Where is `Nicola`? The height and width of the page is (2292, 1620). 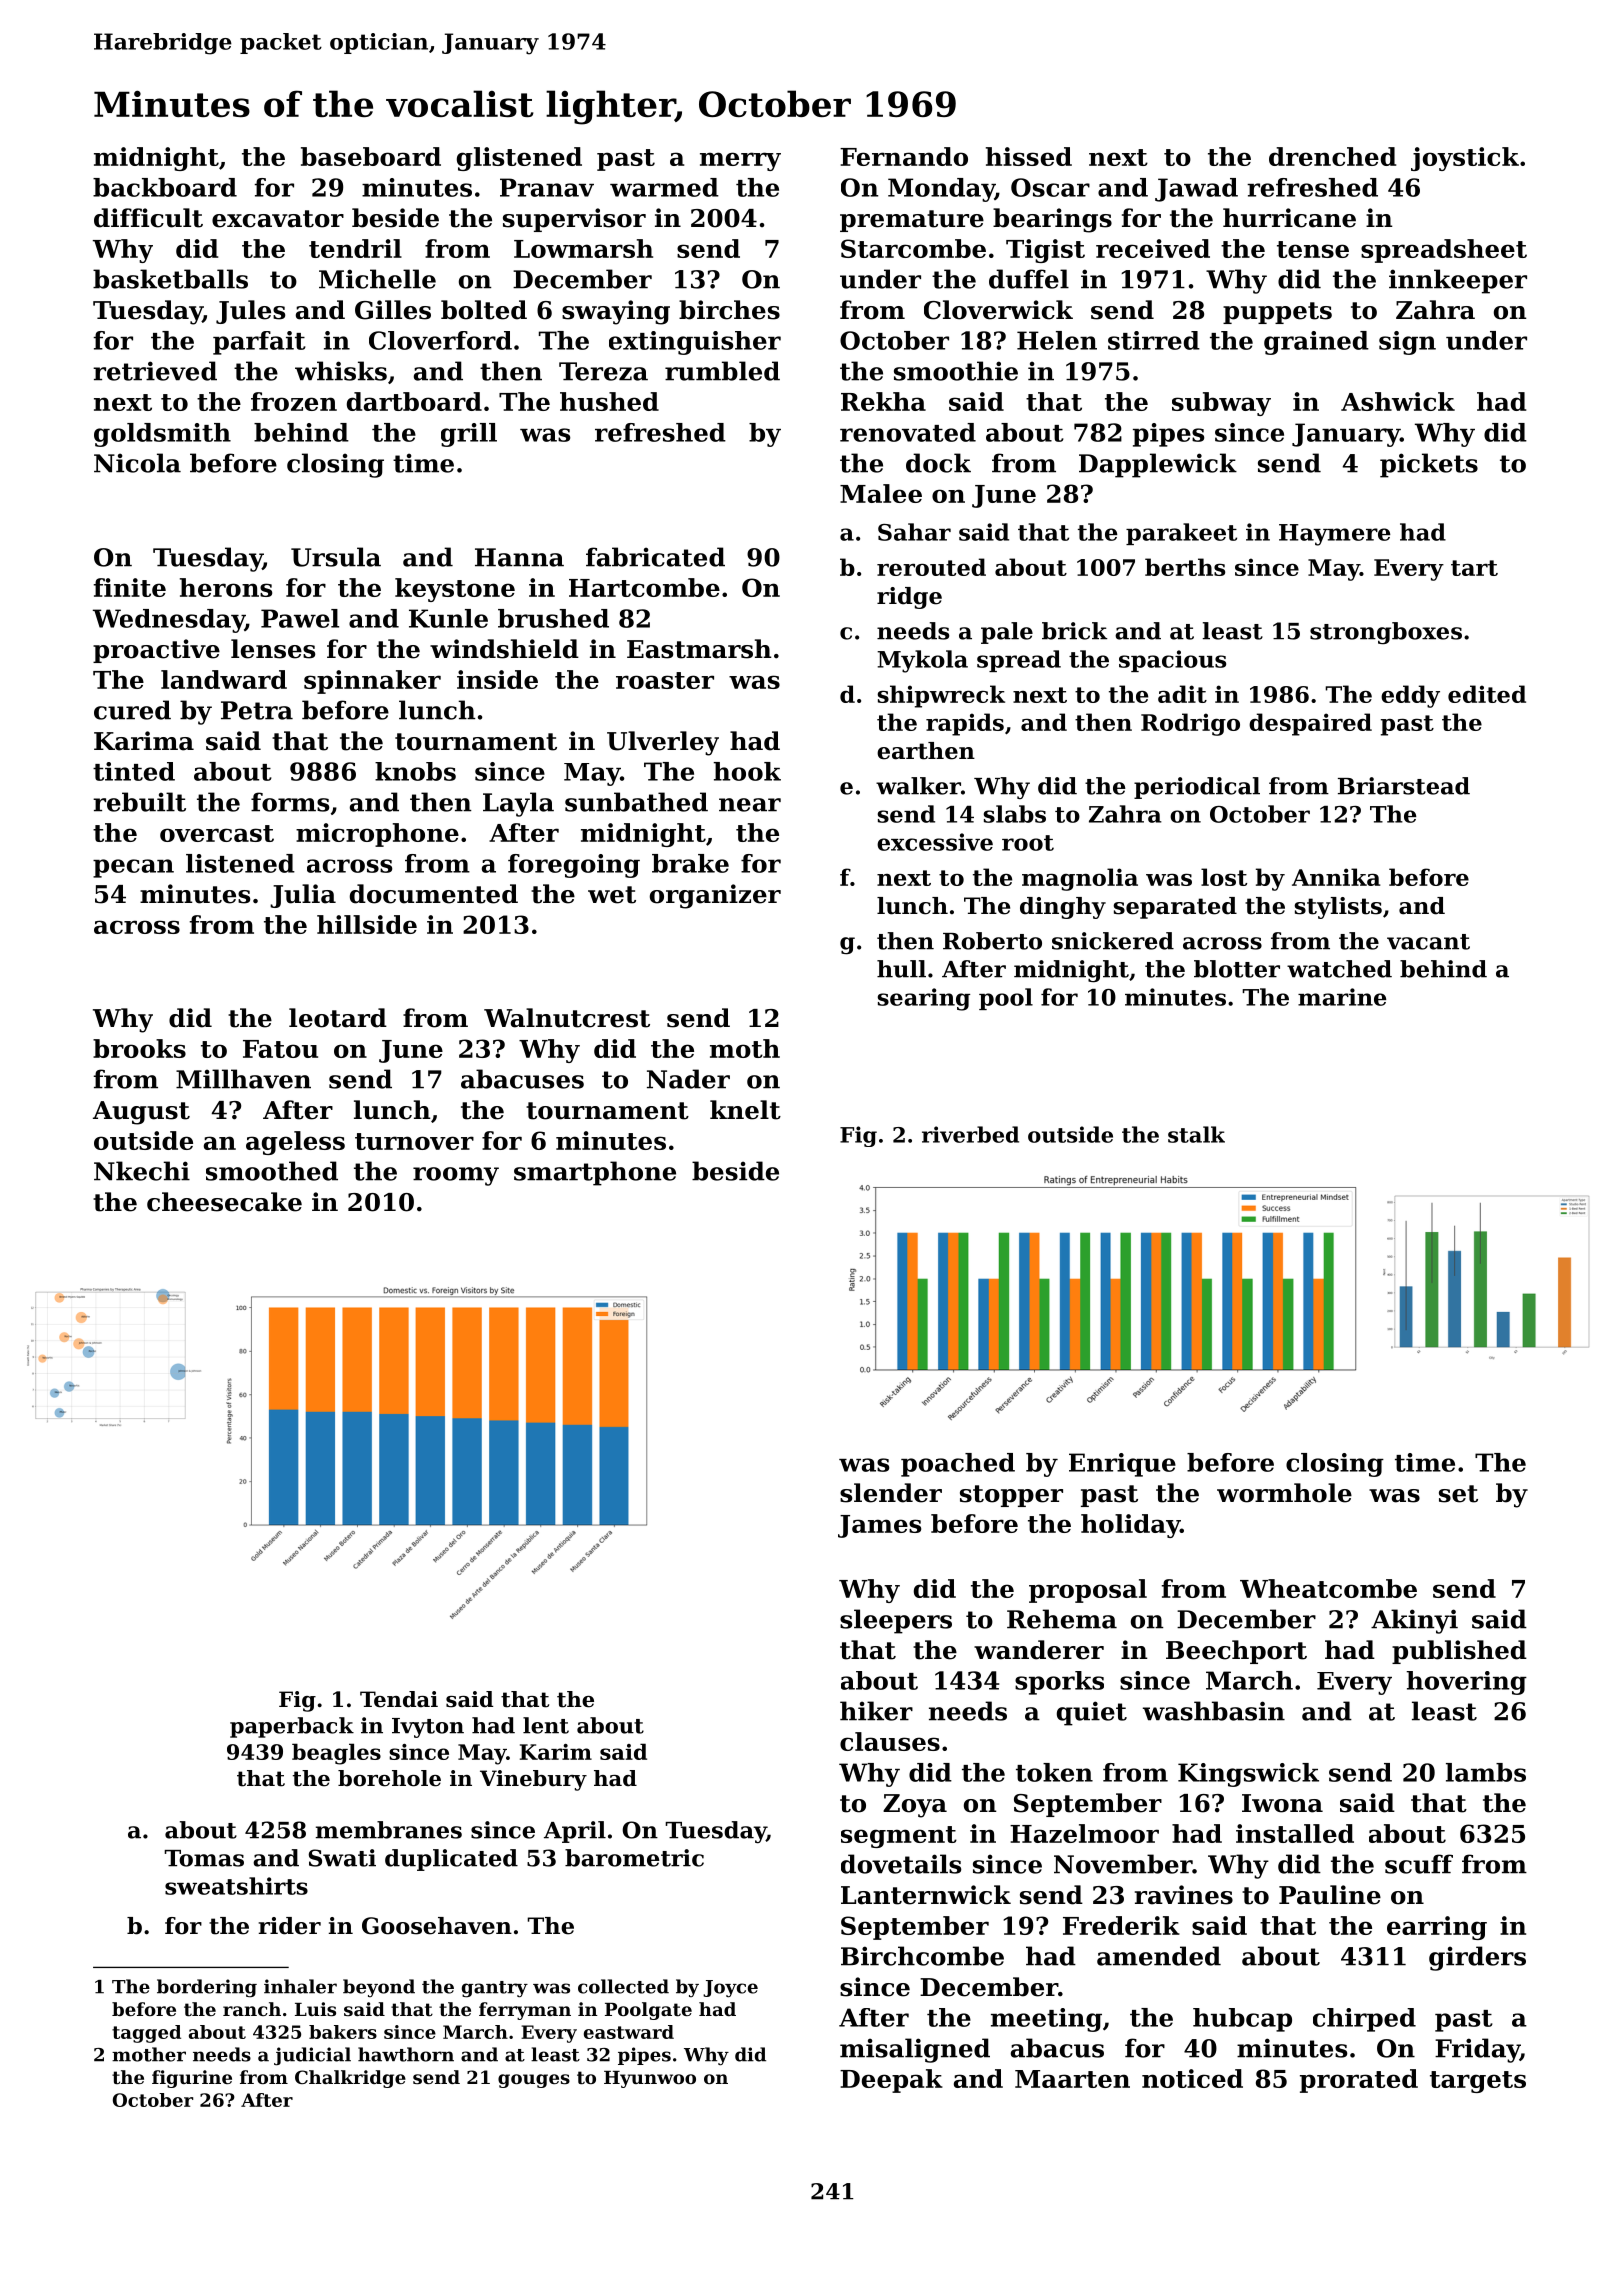
Nicola is located at coordinates (137, 463).
